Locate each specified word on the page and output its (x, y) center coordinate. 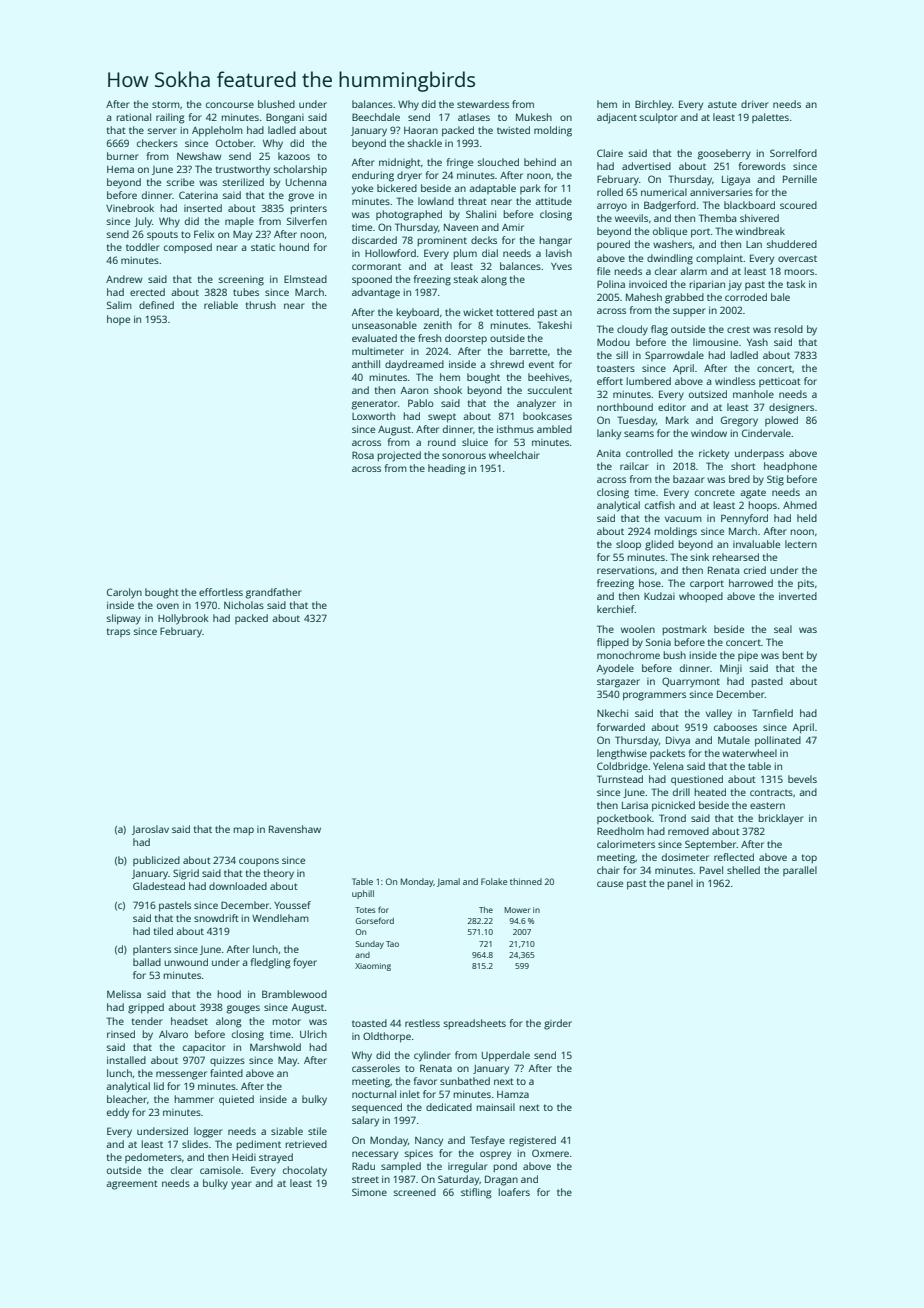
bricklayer (781, 819)
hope (118, 320)
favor (425, 1081)
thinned (526, 881)
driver (755, 104)
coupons (259, 862)
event (541, 364)
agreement (132, 1185)
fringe (460, 163)
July (143, 222)
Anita (608, 453)
